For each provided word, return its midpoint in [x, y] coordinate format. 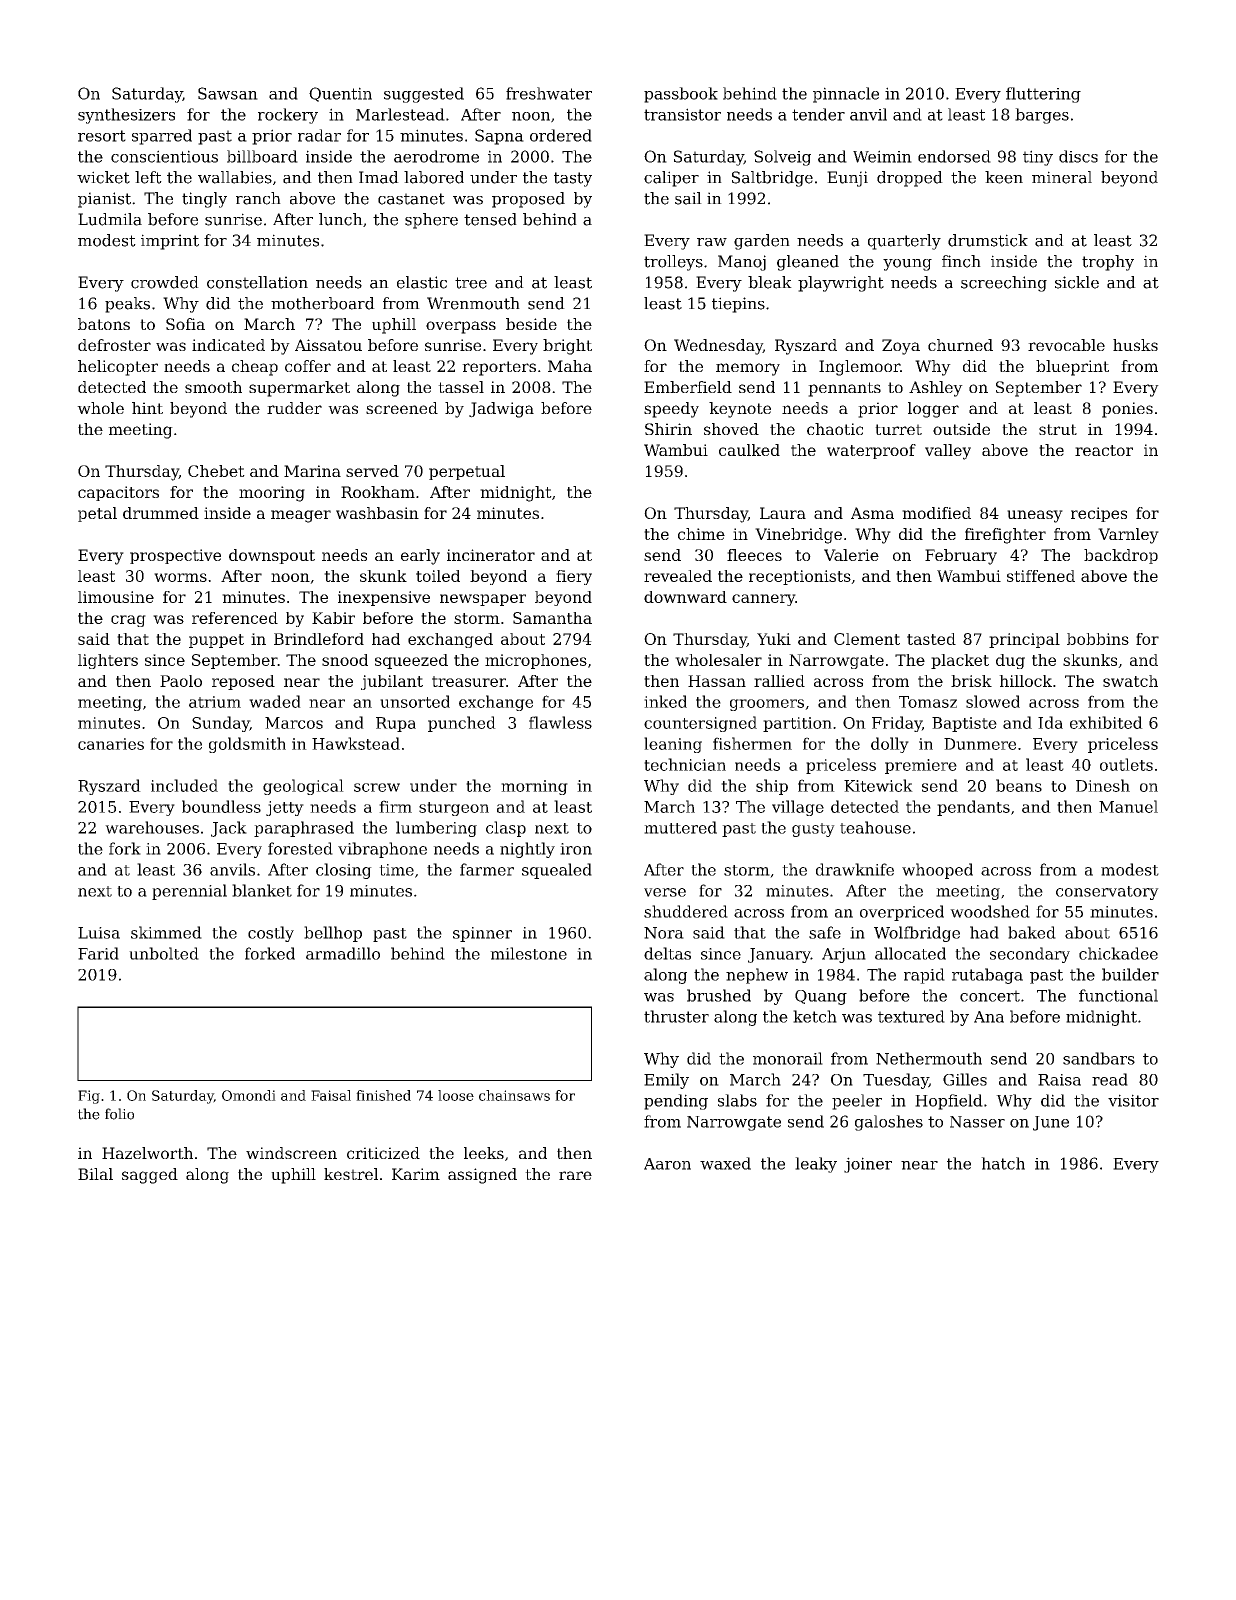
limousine [116, 597]
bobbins [1098, 639]
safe [825, 932]
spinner [482, 934]
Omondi [249, 1095]
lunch [341, 219]
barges [1042, 116]
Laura [783, 513]
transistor [682, 114]
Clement [867, 639]
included [184, 785]
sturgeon [454, 809]
